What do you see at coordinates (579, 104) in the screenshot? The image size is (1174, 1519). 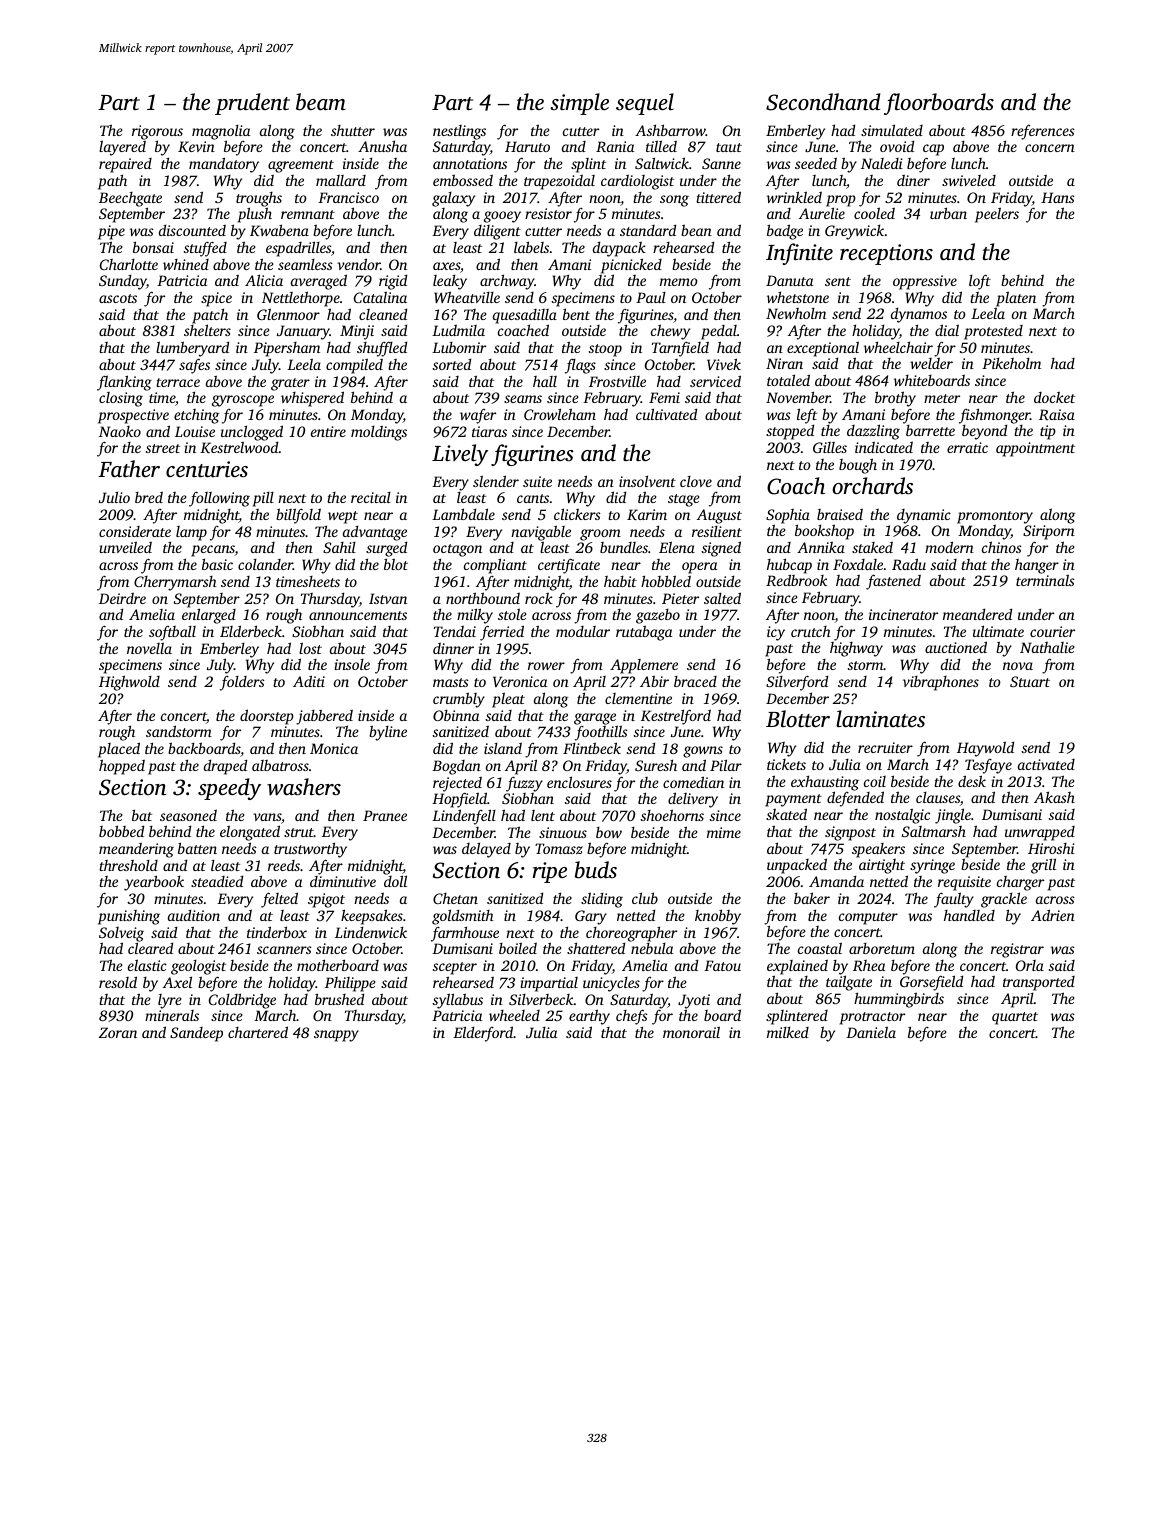 I see `simple` at bounding box center [579, 104].
